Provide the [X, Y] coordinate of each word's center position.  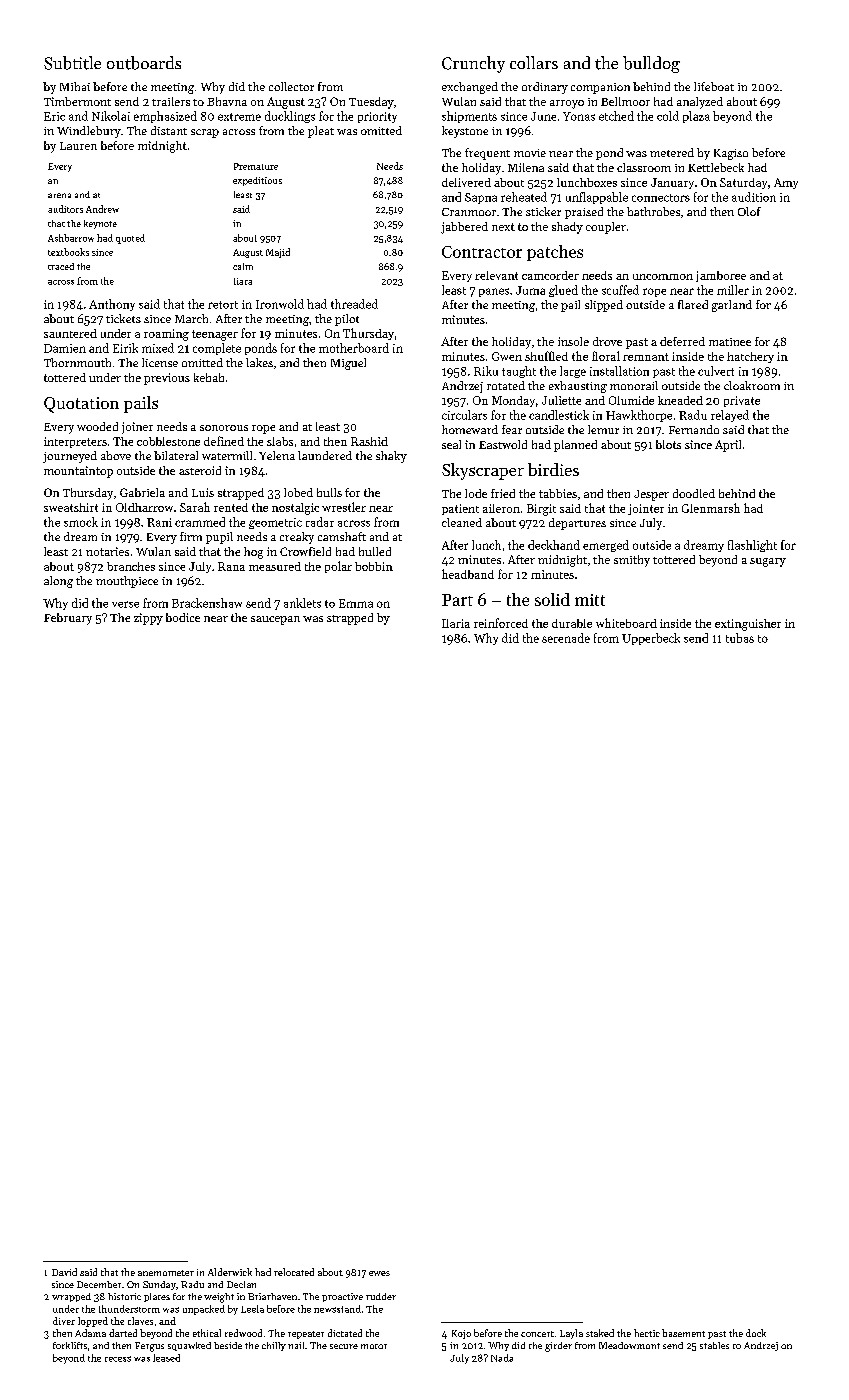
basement [683, 1333]
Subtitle [72, 63]
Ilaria [456, 623]
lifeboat [714, 86]
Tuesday [371, 103]
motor [374, 1346]
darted [123, 1333]
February [68, 619]
